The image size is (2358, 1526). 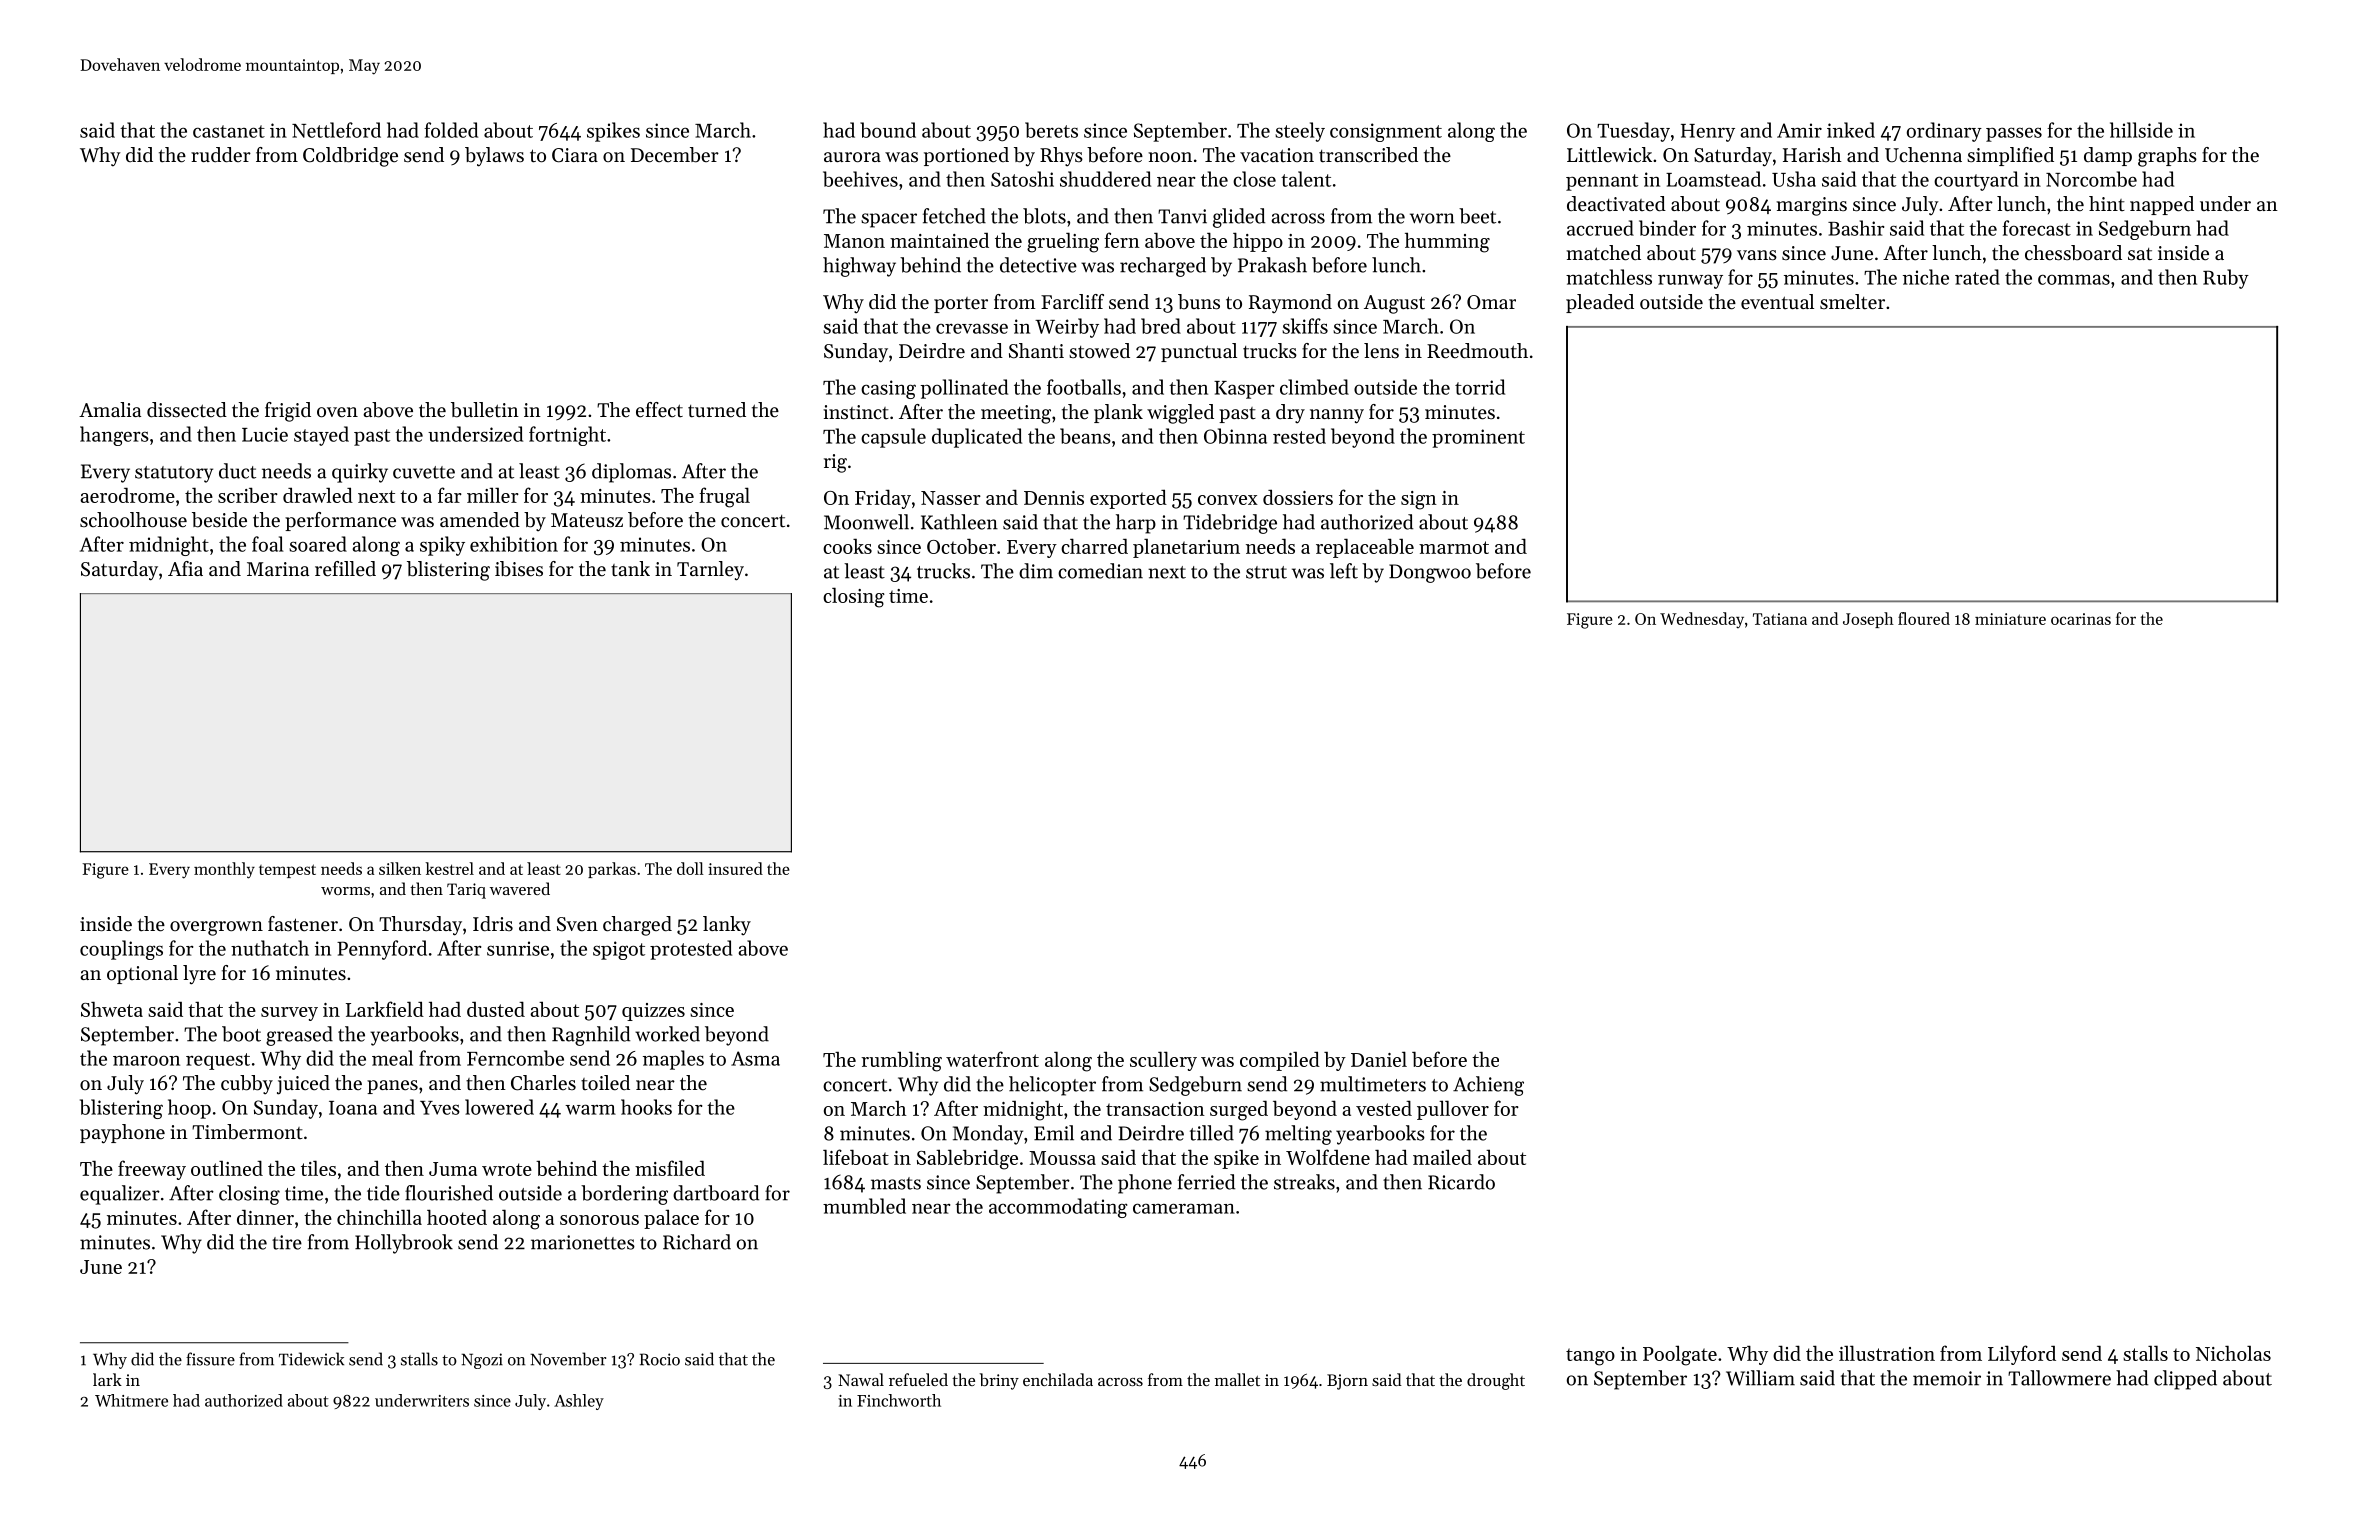 What do you see at coordinates (697, 1242) in the page?
I see `Richard` at bounding box center [697, 1242].
